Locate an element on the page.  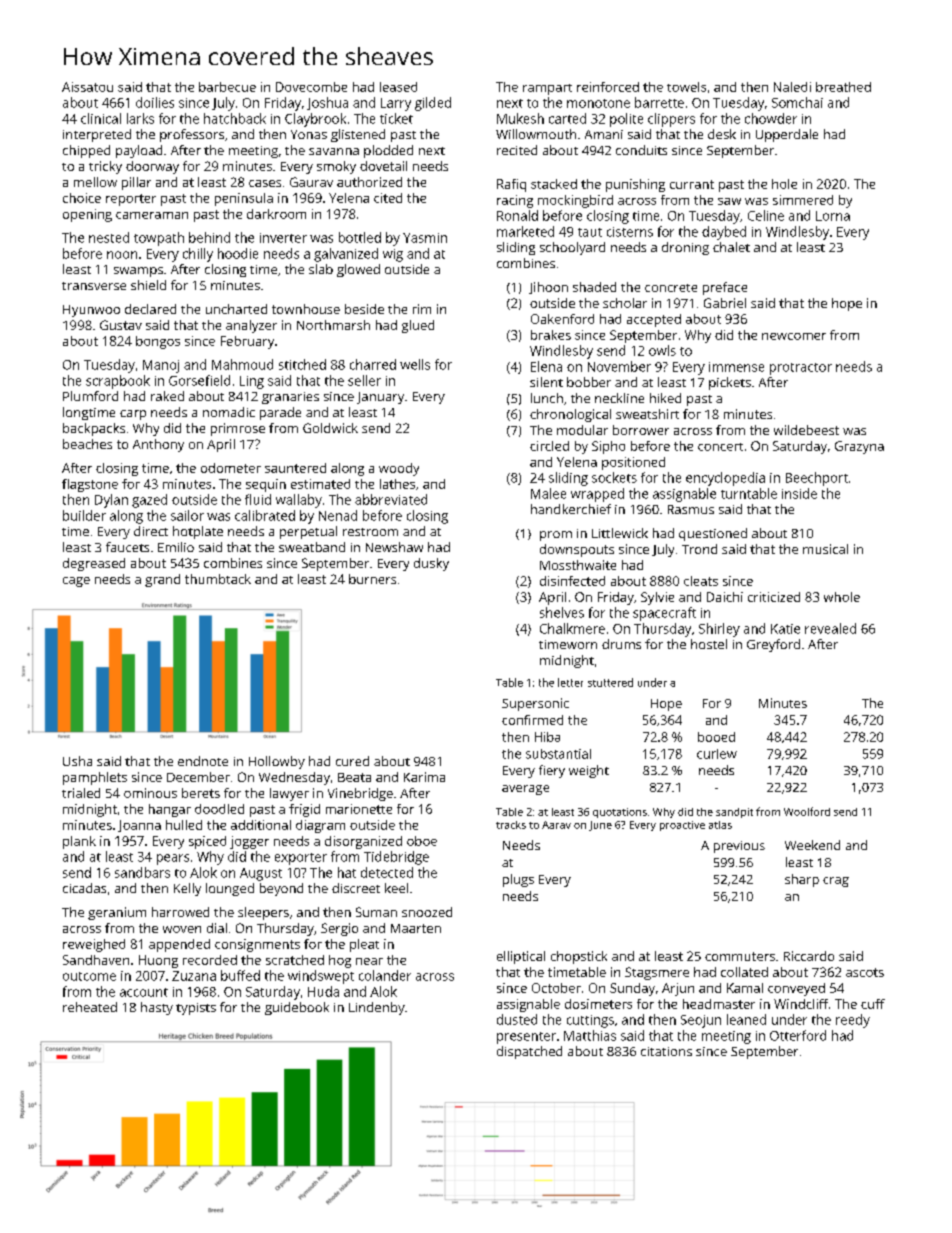
wig is located at coordinates (393, 255).
